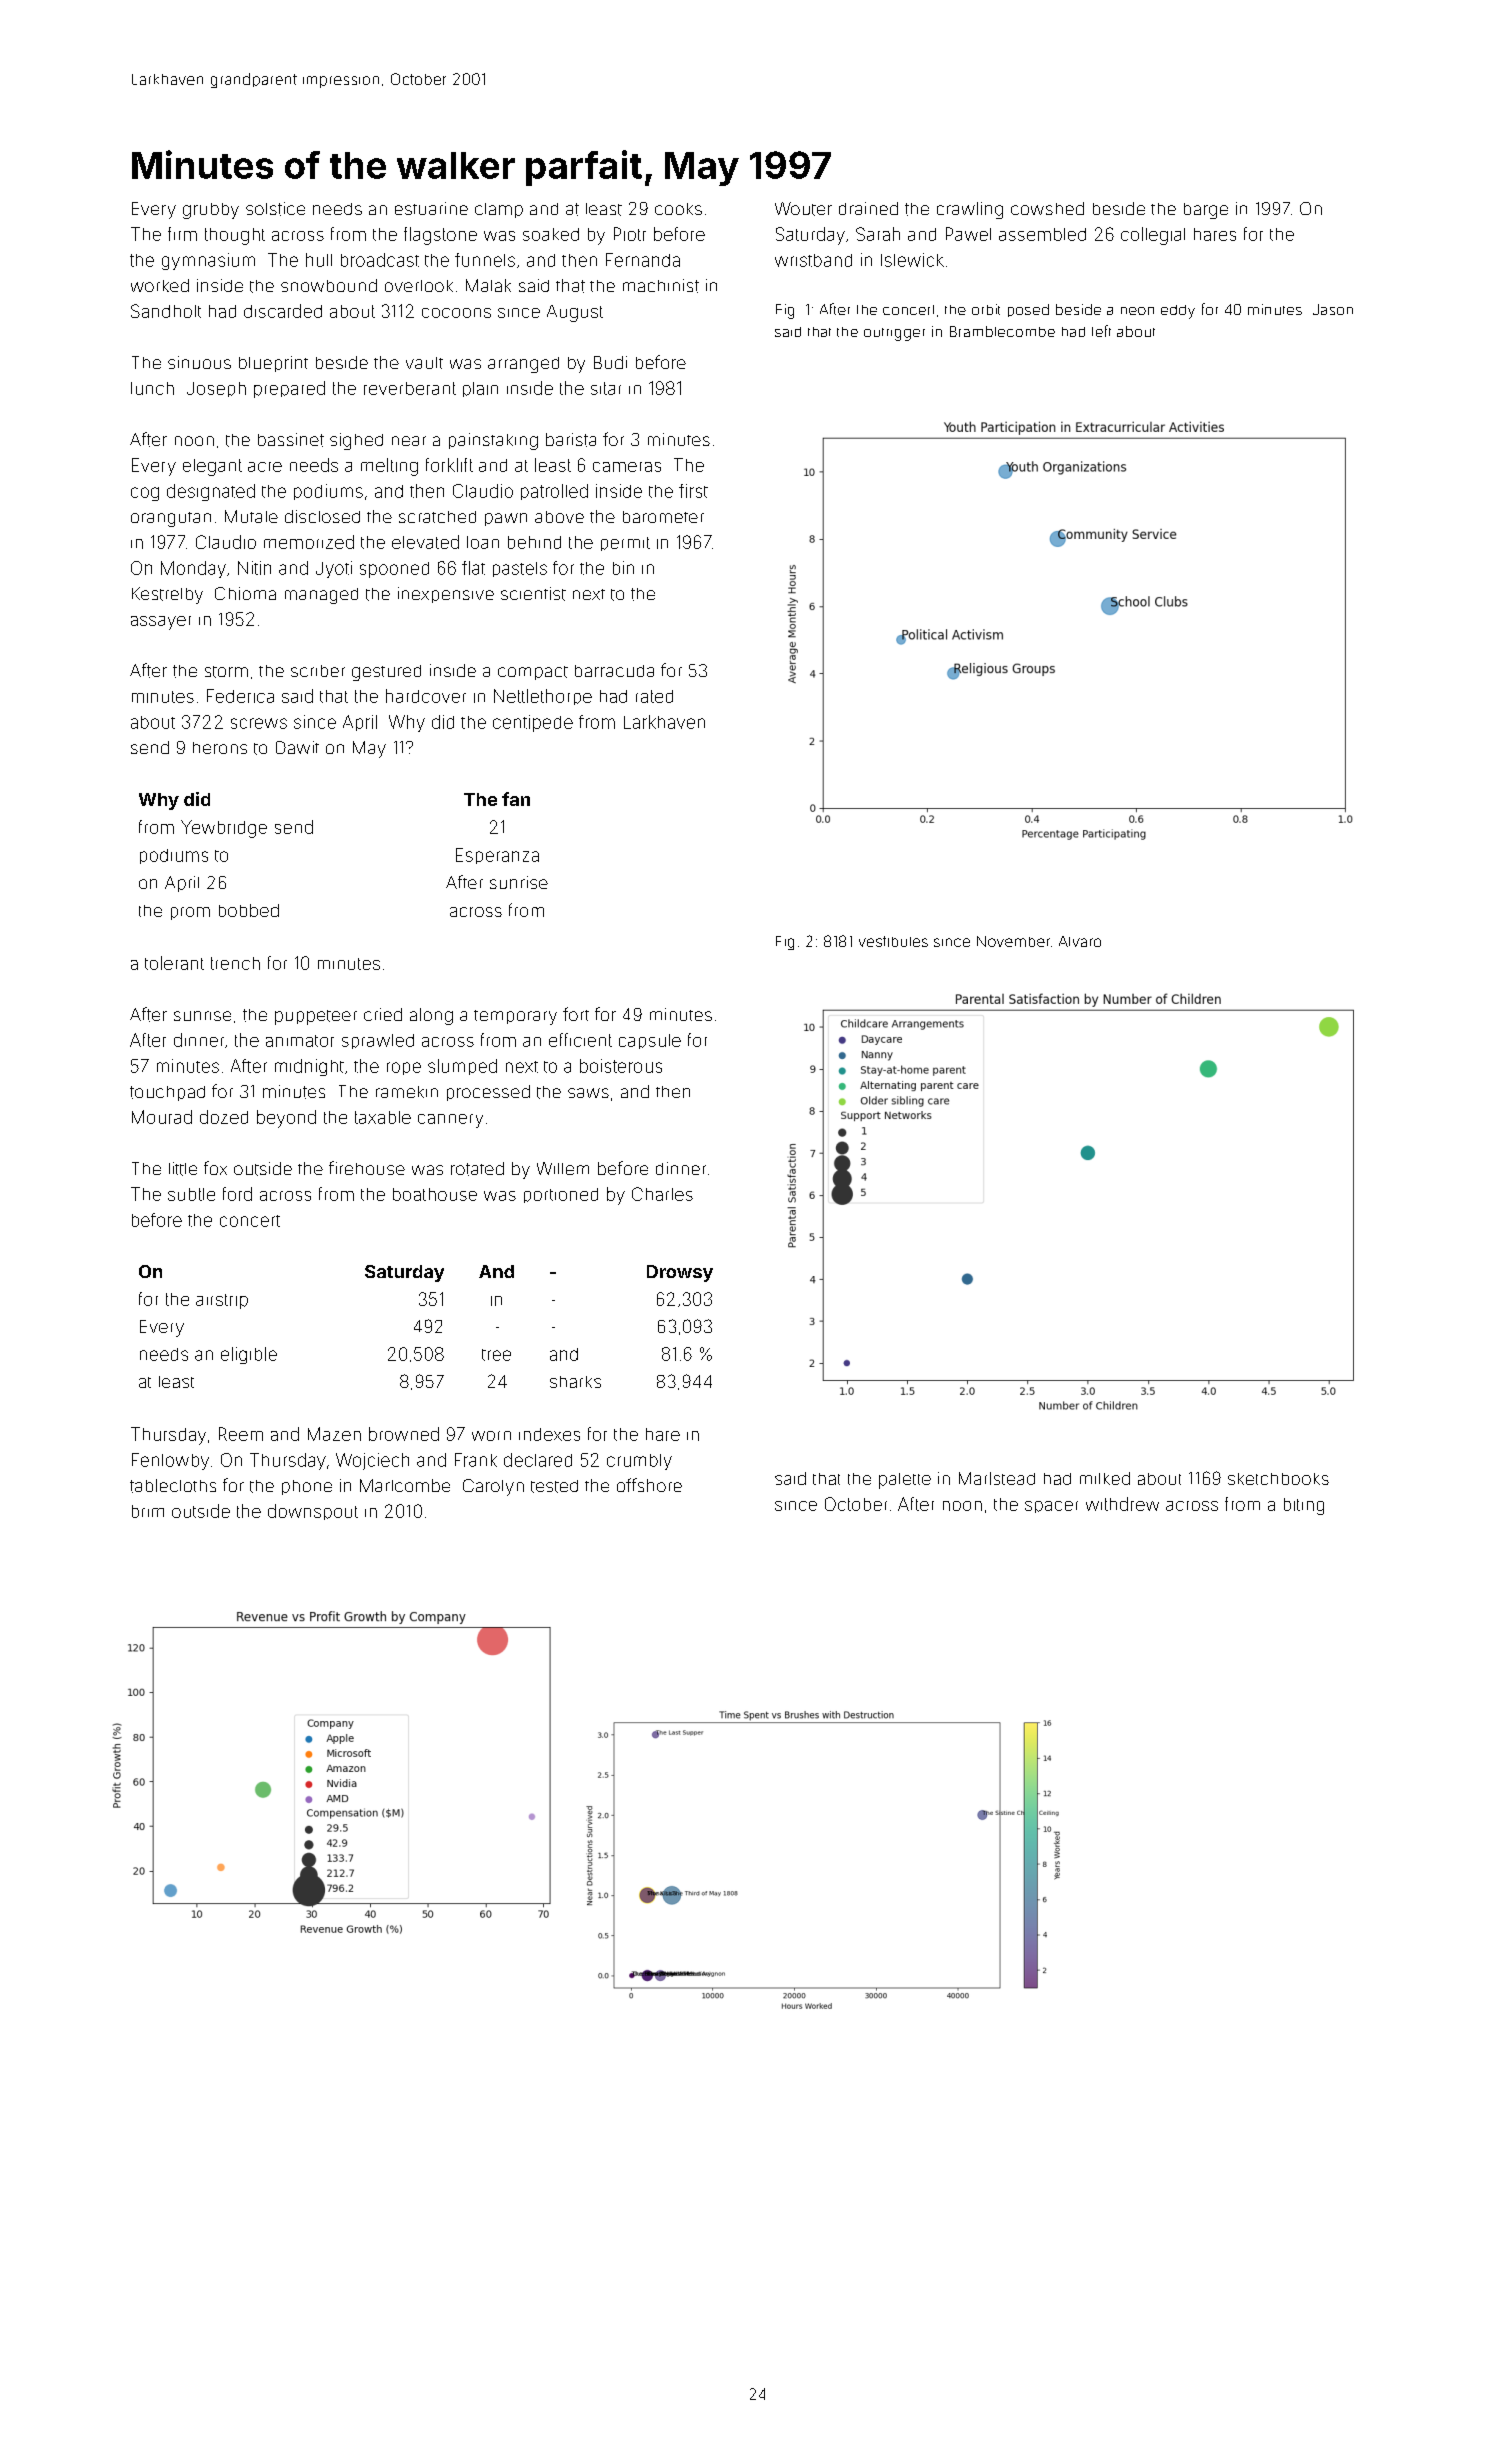 The width and height of the screenshot is (1496, 2464). Describe the element at coordinates (309, 542) in the screenshot. I see `memorized` at that location.
